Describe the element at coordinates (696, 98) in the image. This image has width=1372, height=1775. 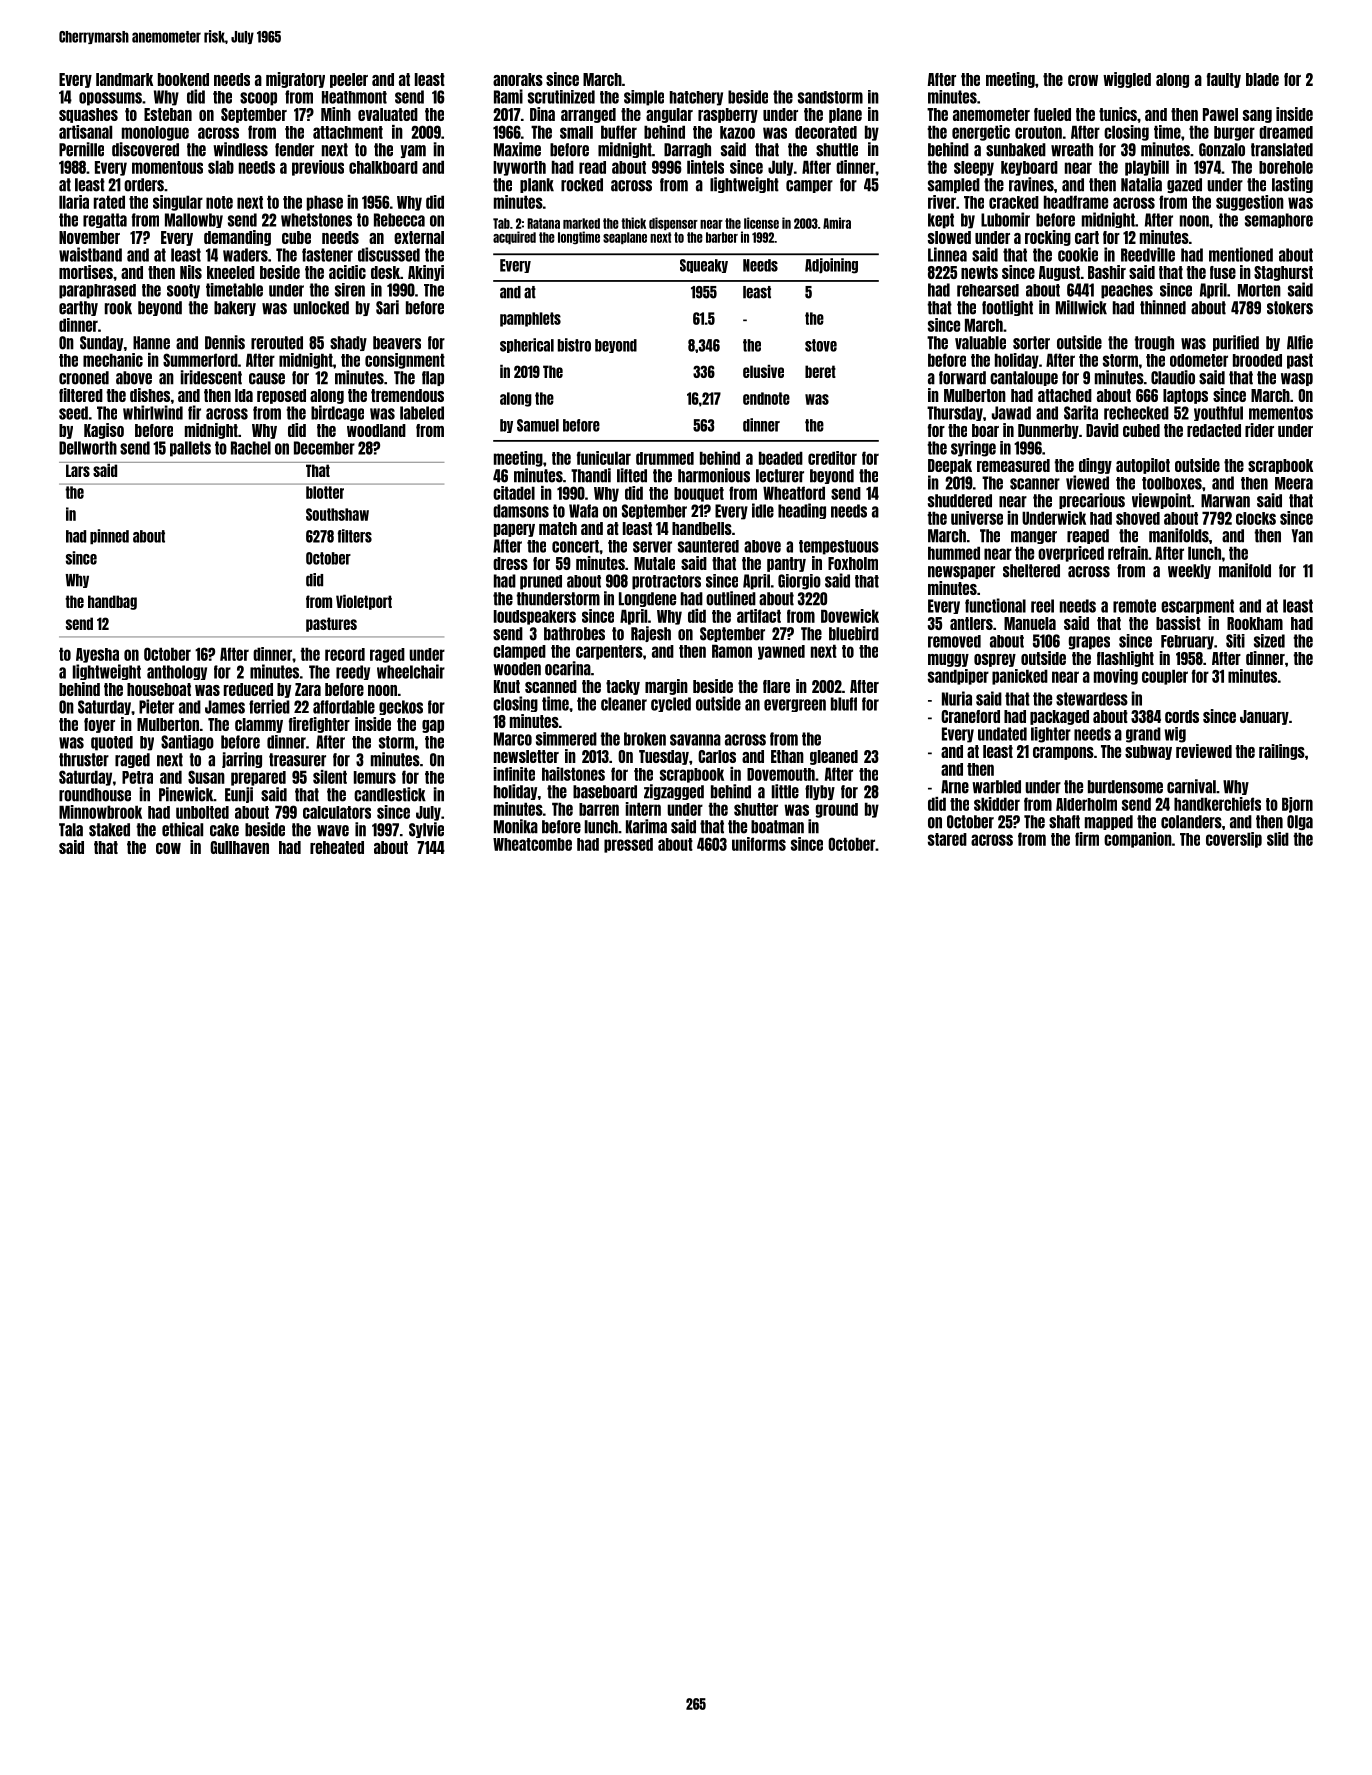
I see `hatchery` at that location.
